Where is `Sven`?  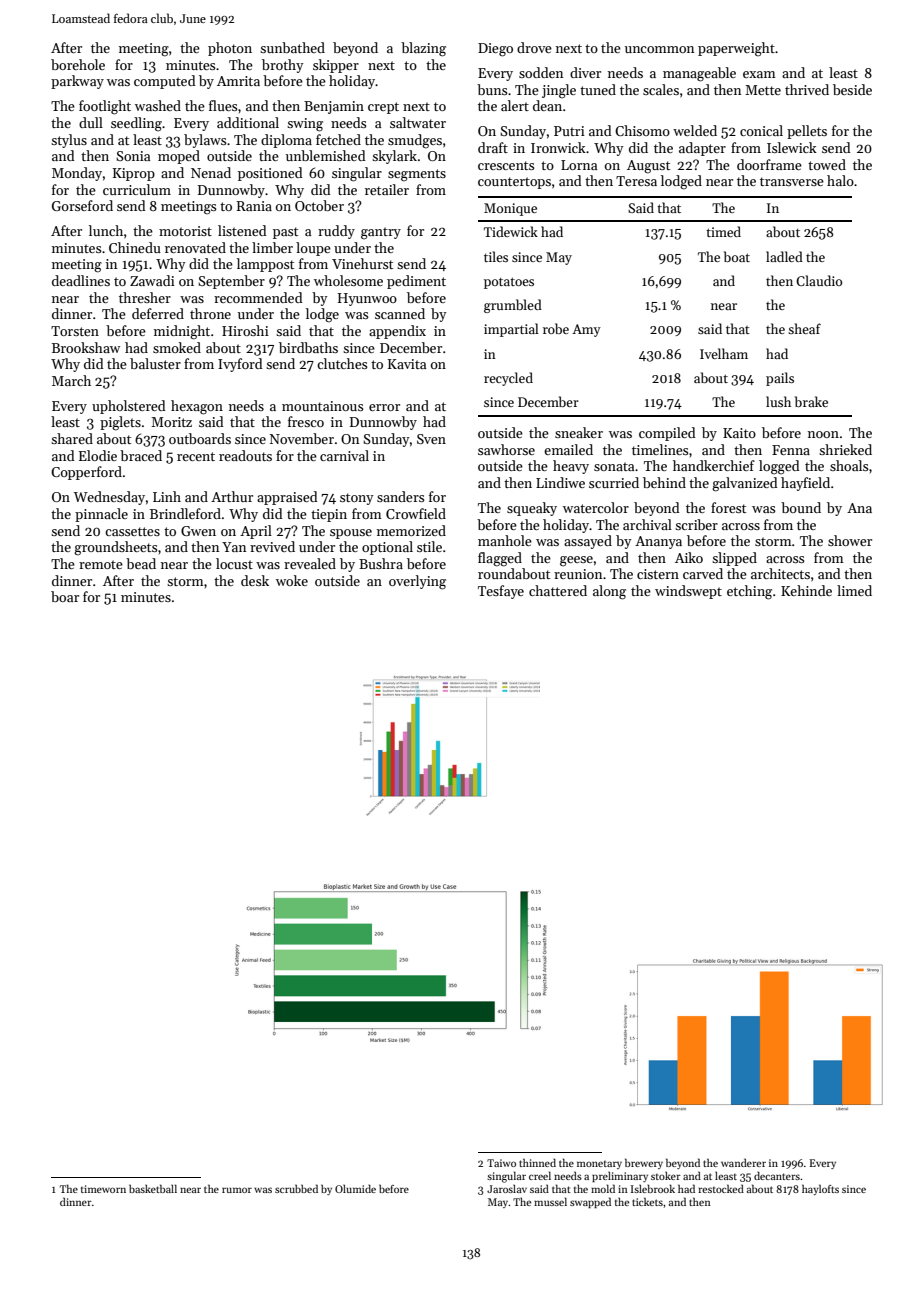
Sven is located at coordinates (431, 439).
